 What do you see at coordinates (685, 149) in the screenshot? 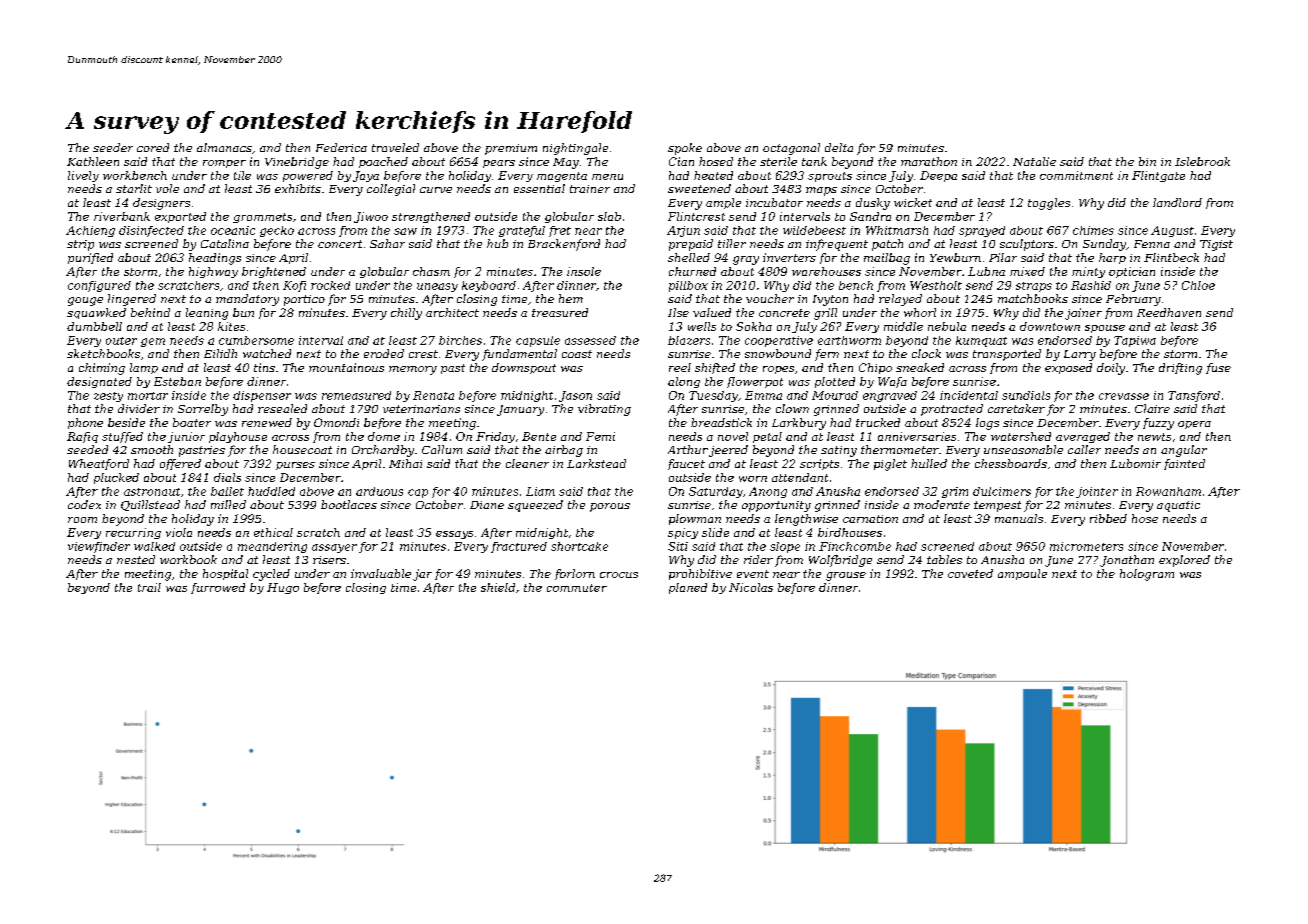
I see `spoke` at bounding box center [685, 149].
